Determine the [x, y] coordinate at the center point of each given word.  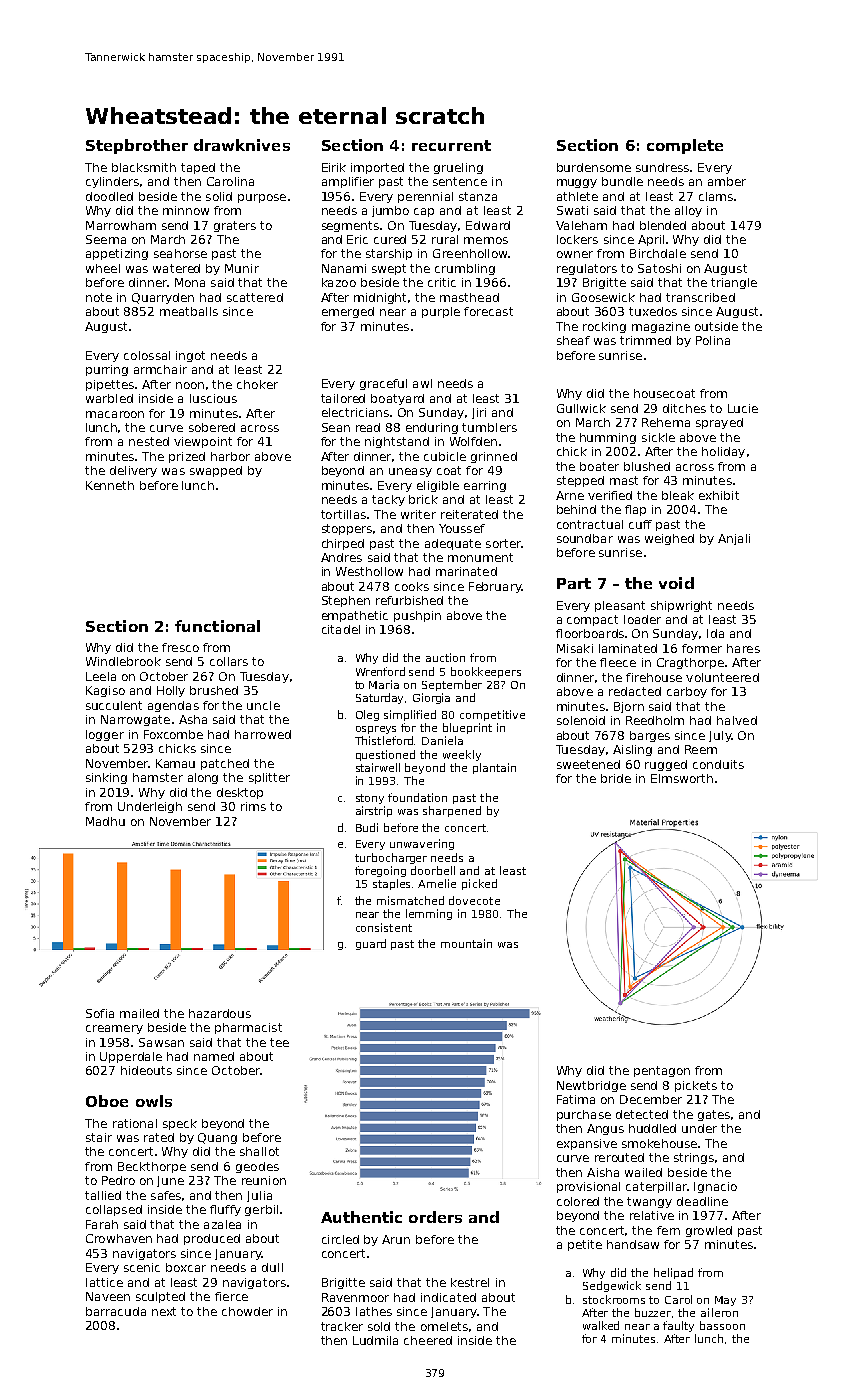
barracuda [116, 1311]
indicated [448, 1297]
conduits [718, 764]
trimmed [645, 340]
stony [370, 799]
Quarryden [163, 298]
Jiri [479, 413]
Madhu [105, 821]
